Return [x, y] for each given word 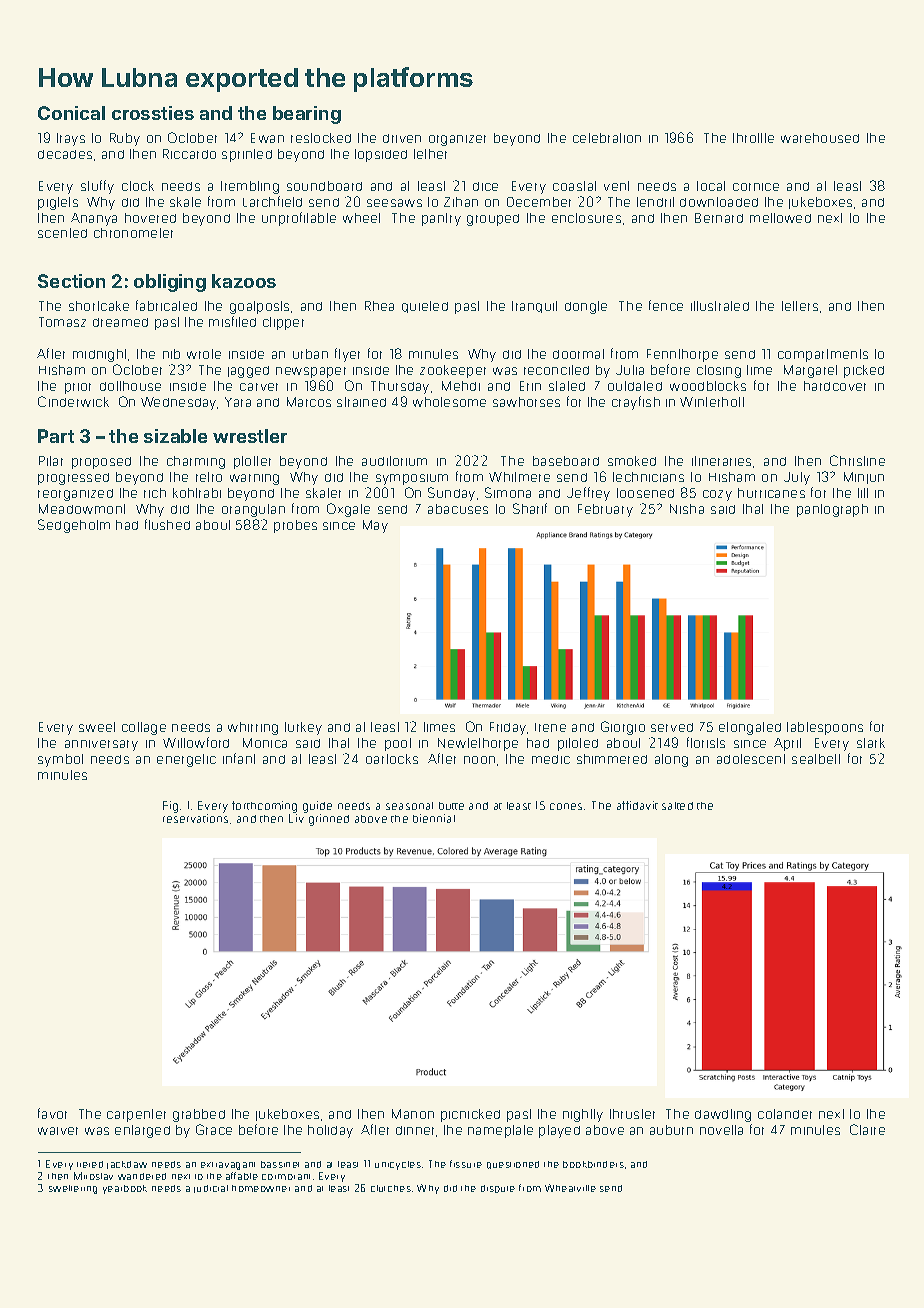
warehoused [820, 138]
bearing [307, 115]
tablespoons [825, 728]
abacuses [458, 509]
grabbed [199, 1115]
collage [144, 728]
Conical [71, 113]
